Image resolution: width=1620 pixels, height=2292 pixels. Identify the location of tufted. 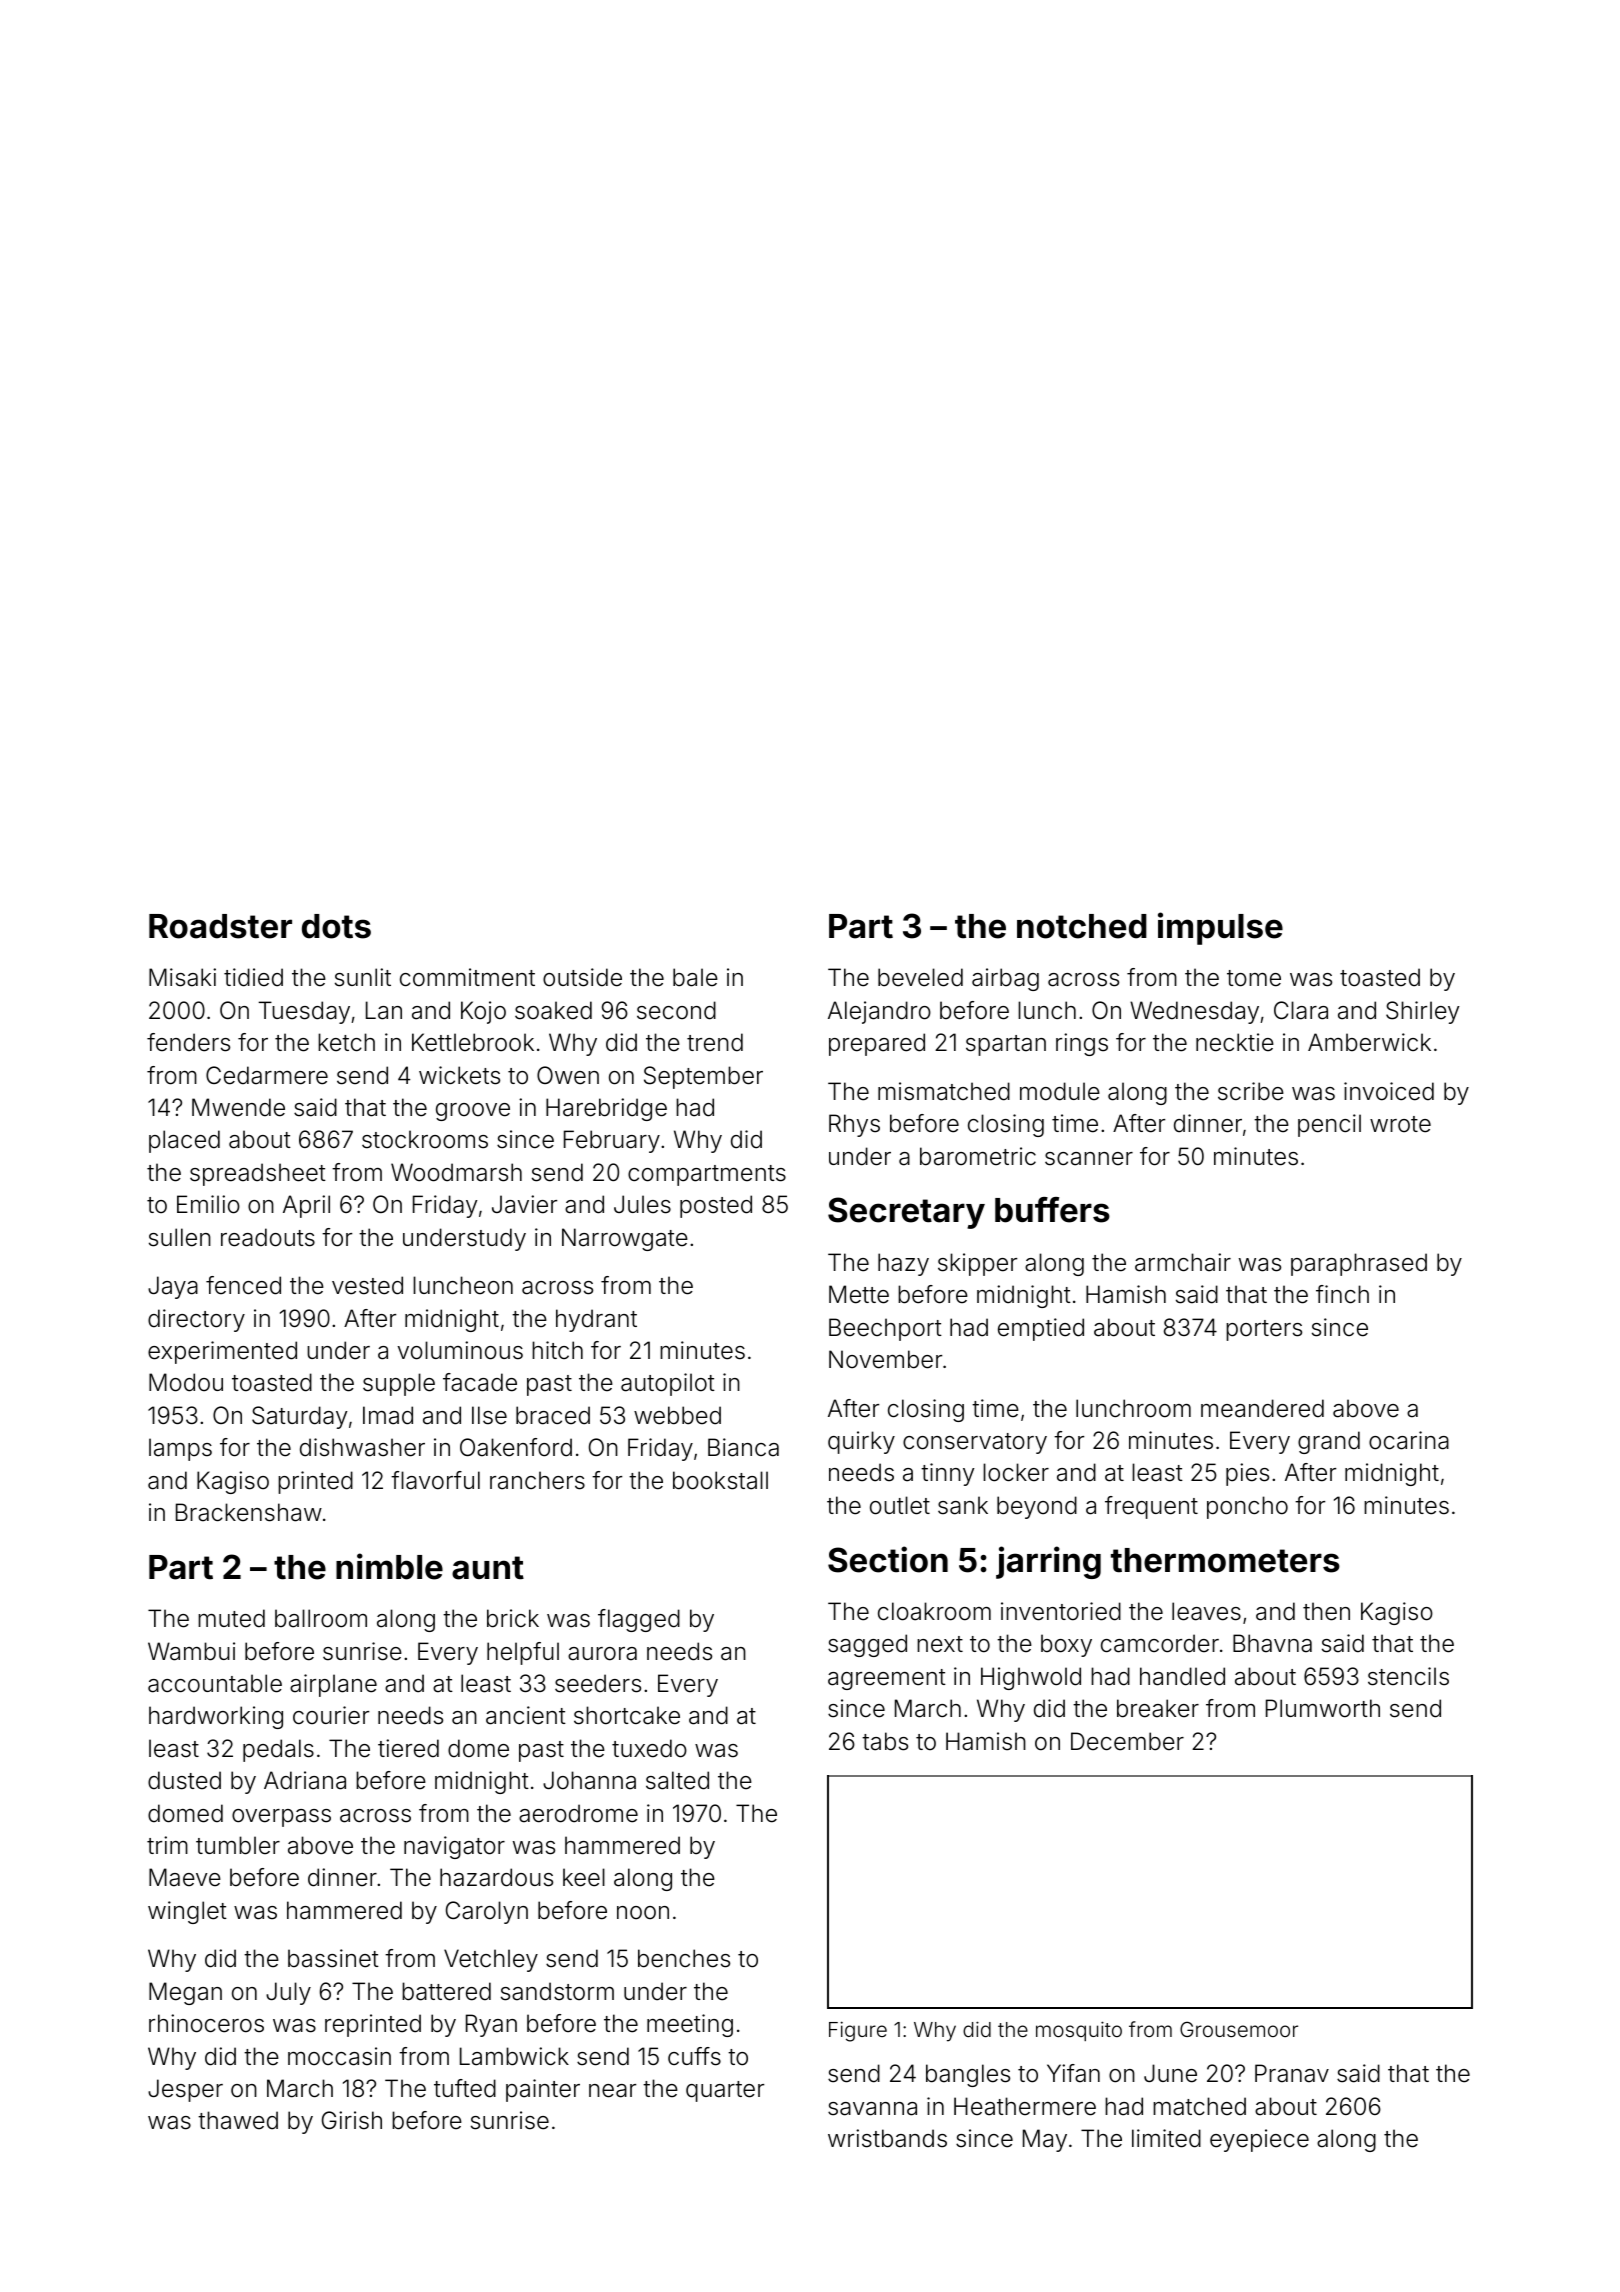
(465, 2088).
